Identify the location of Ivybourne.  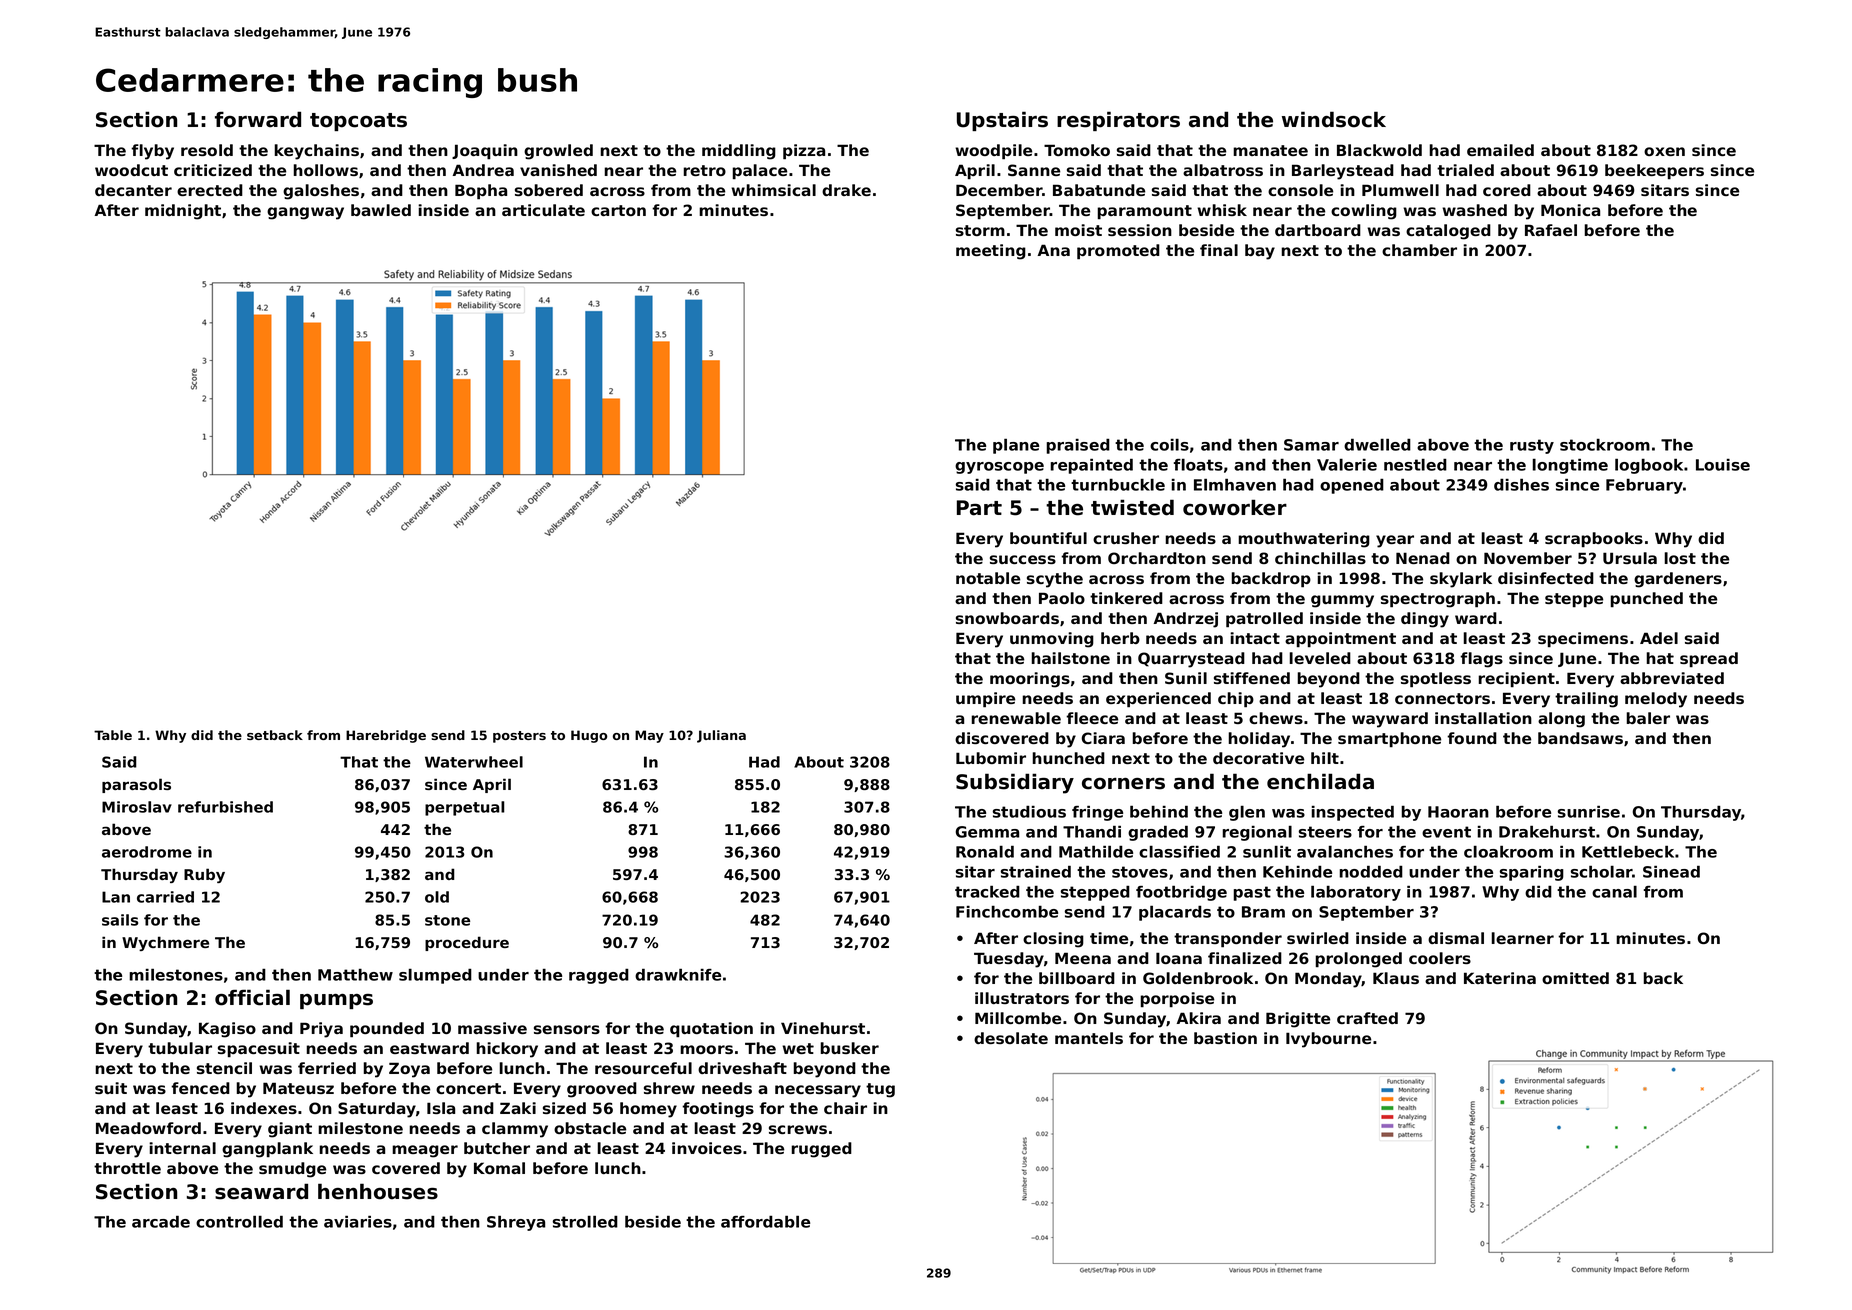
(1328, 1040).
